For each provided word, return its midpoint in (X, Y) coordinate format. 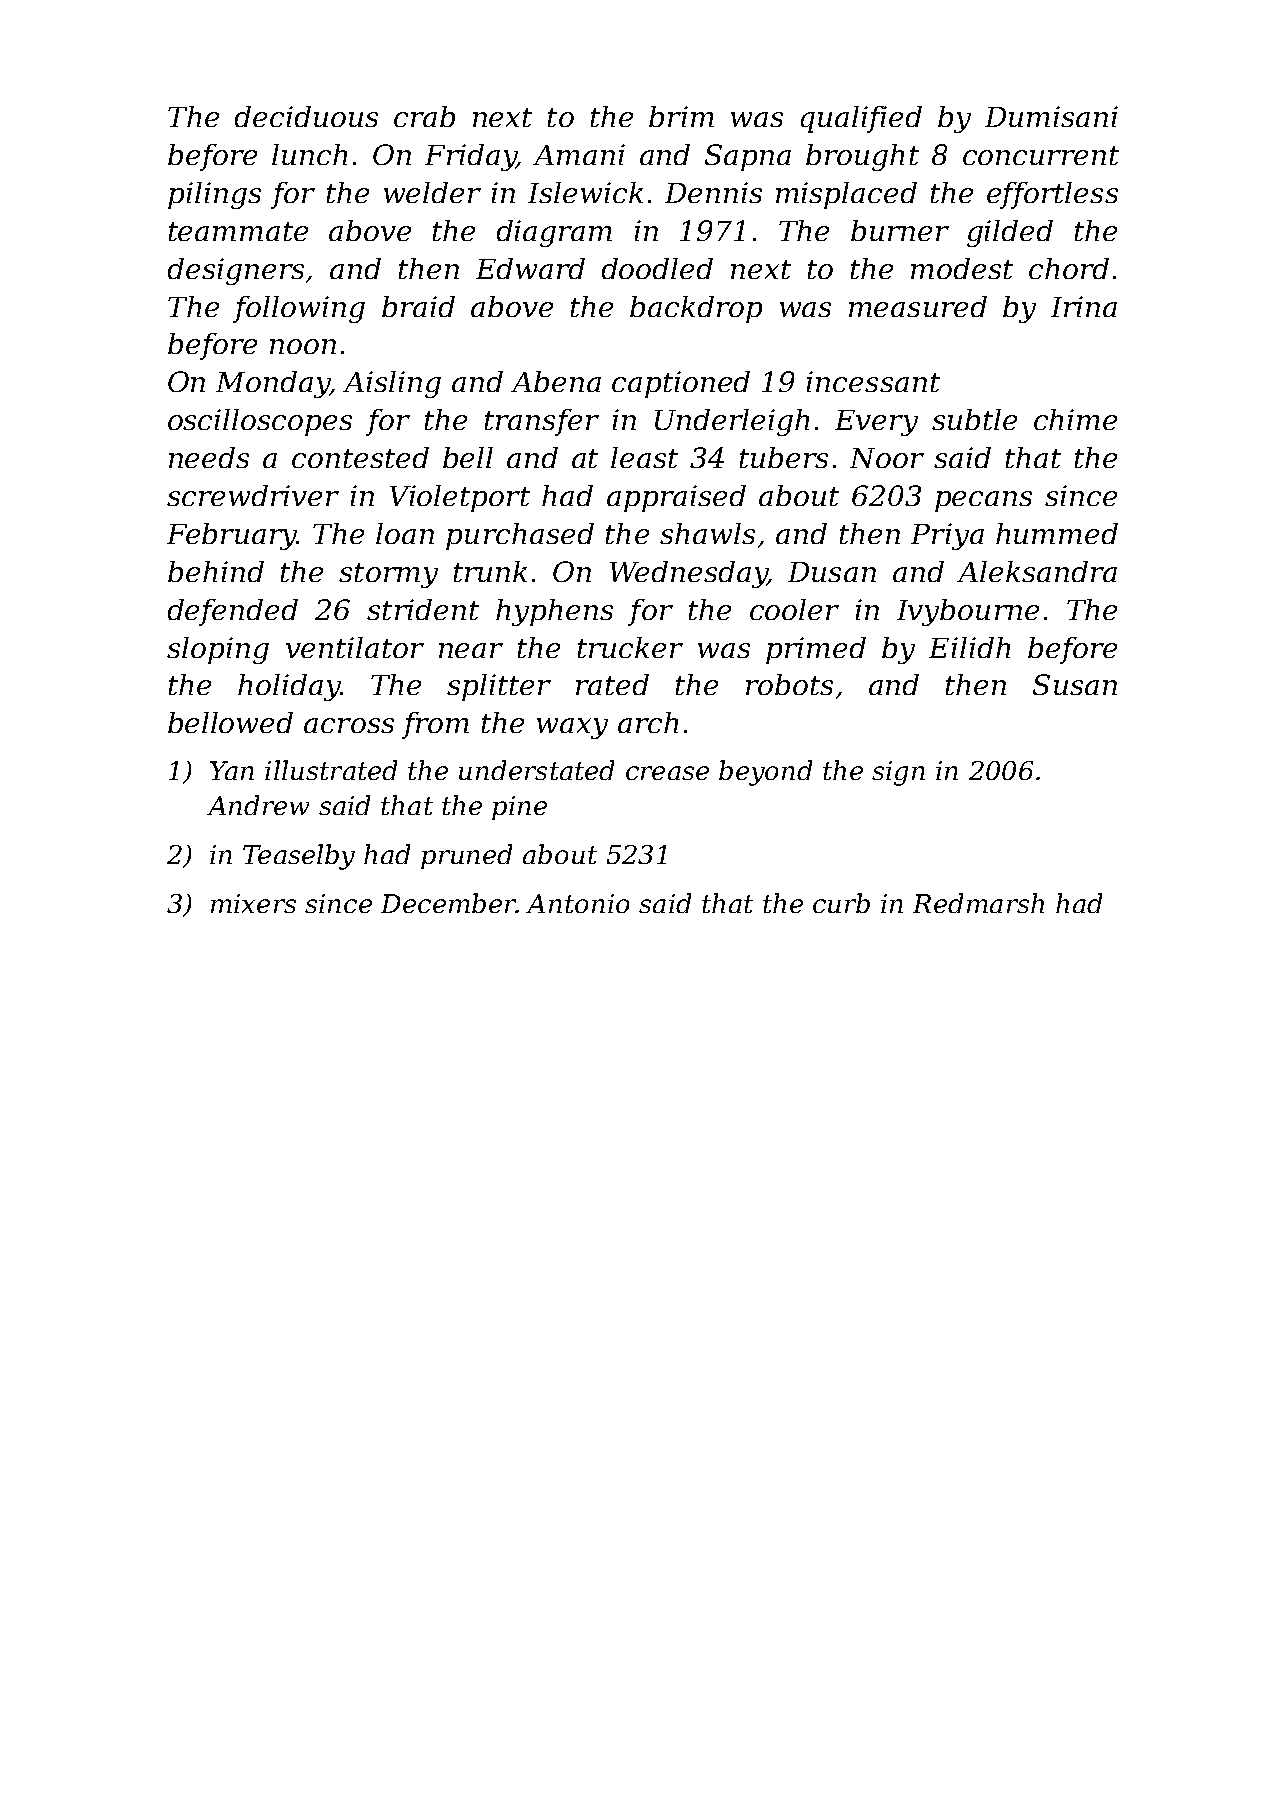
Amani (579, 154)
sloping (218, 650)
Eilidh (969, 647)
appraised (676, 498)
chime (1075, 419)
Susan (1075, 684)
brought (862, 157)
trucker (630, 647)
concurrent (1041, 155)
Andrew (258, 805)
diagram (554, 233)
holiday (289, 687)
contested (360, 457)
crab (424, 116)
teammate (238, 231)
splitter (499, 687)
